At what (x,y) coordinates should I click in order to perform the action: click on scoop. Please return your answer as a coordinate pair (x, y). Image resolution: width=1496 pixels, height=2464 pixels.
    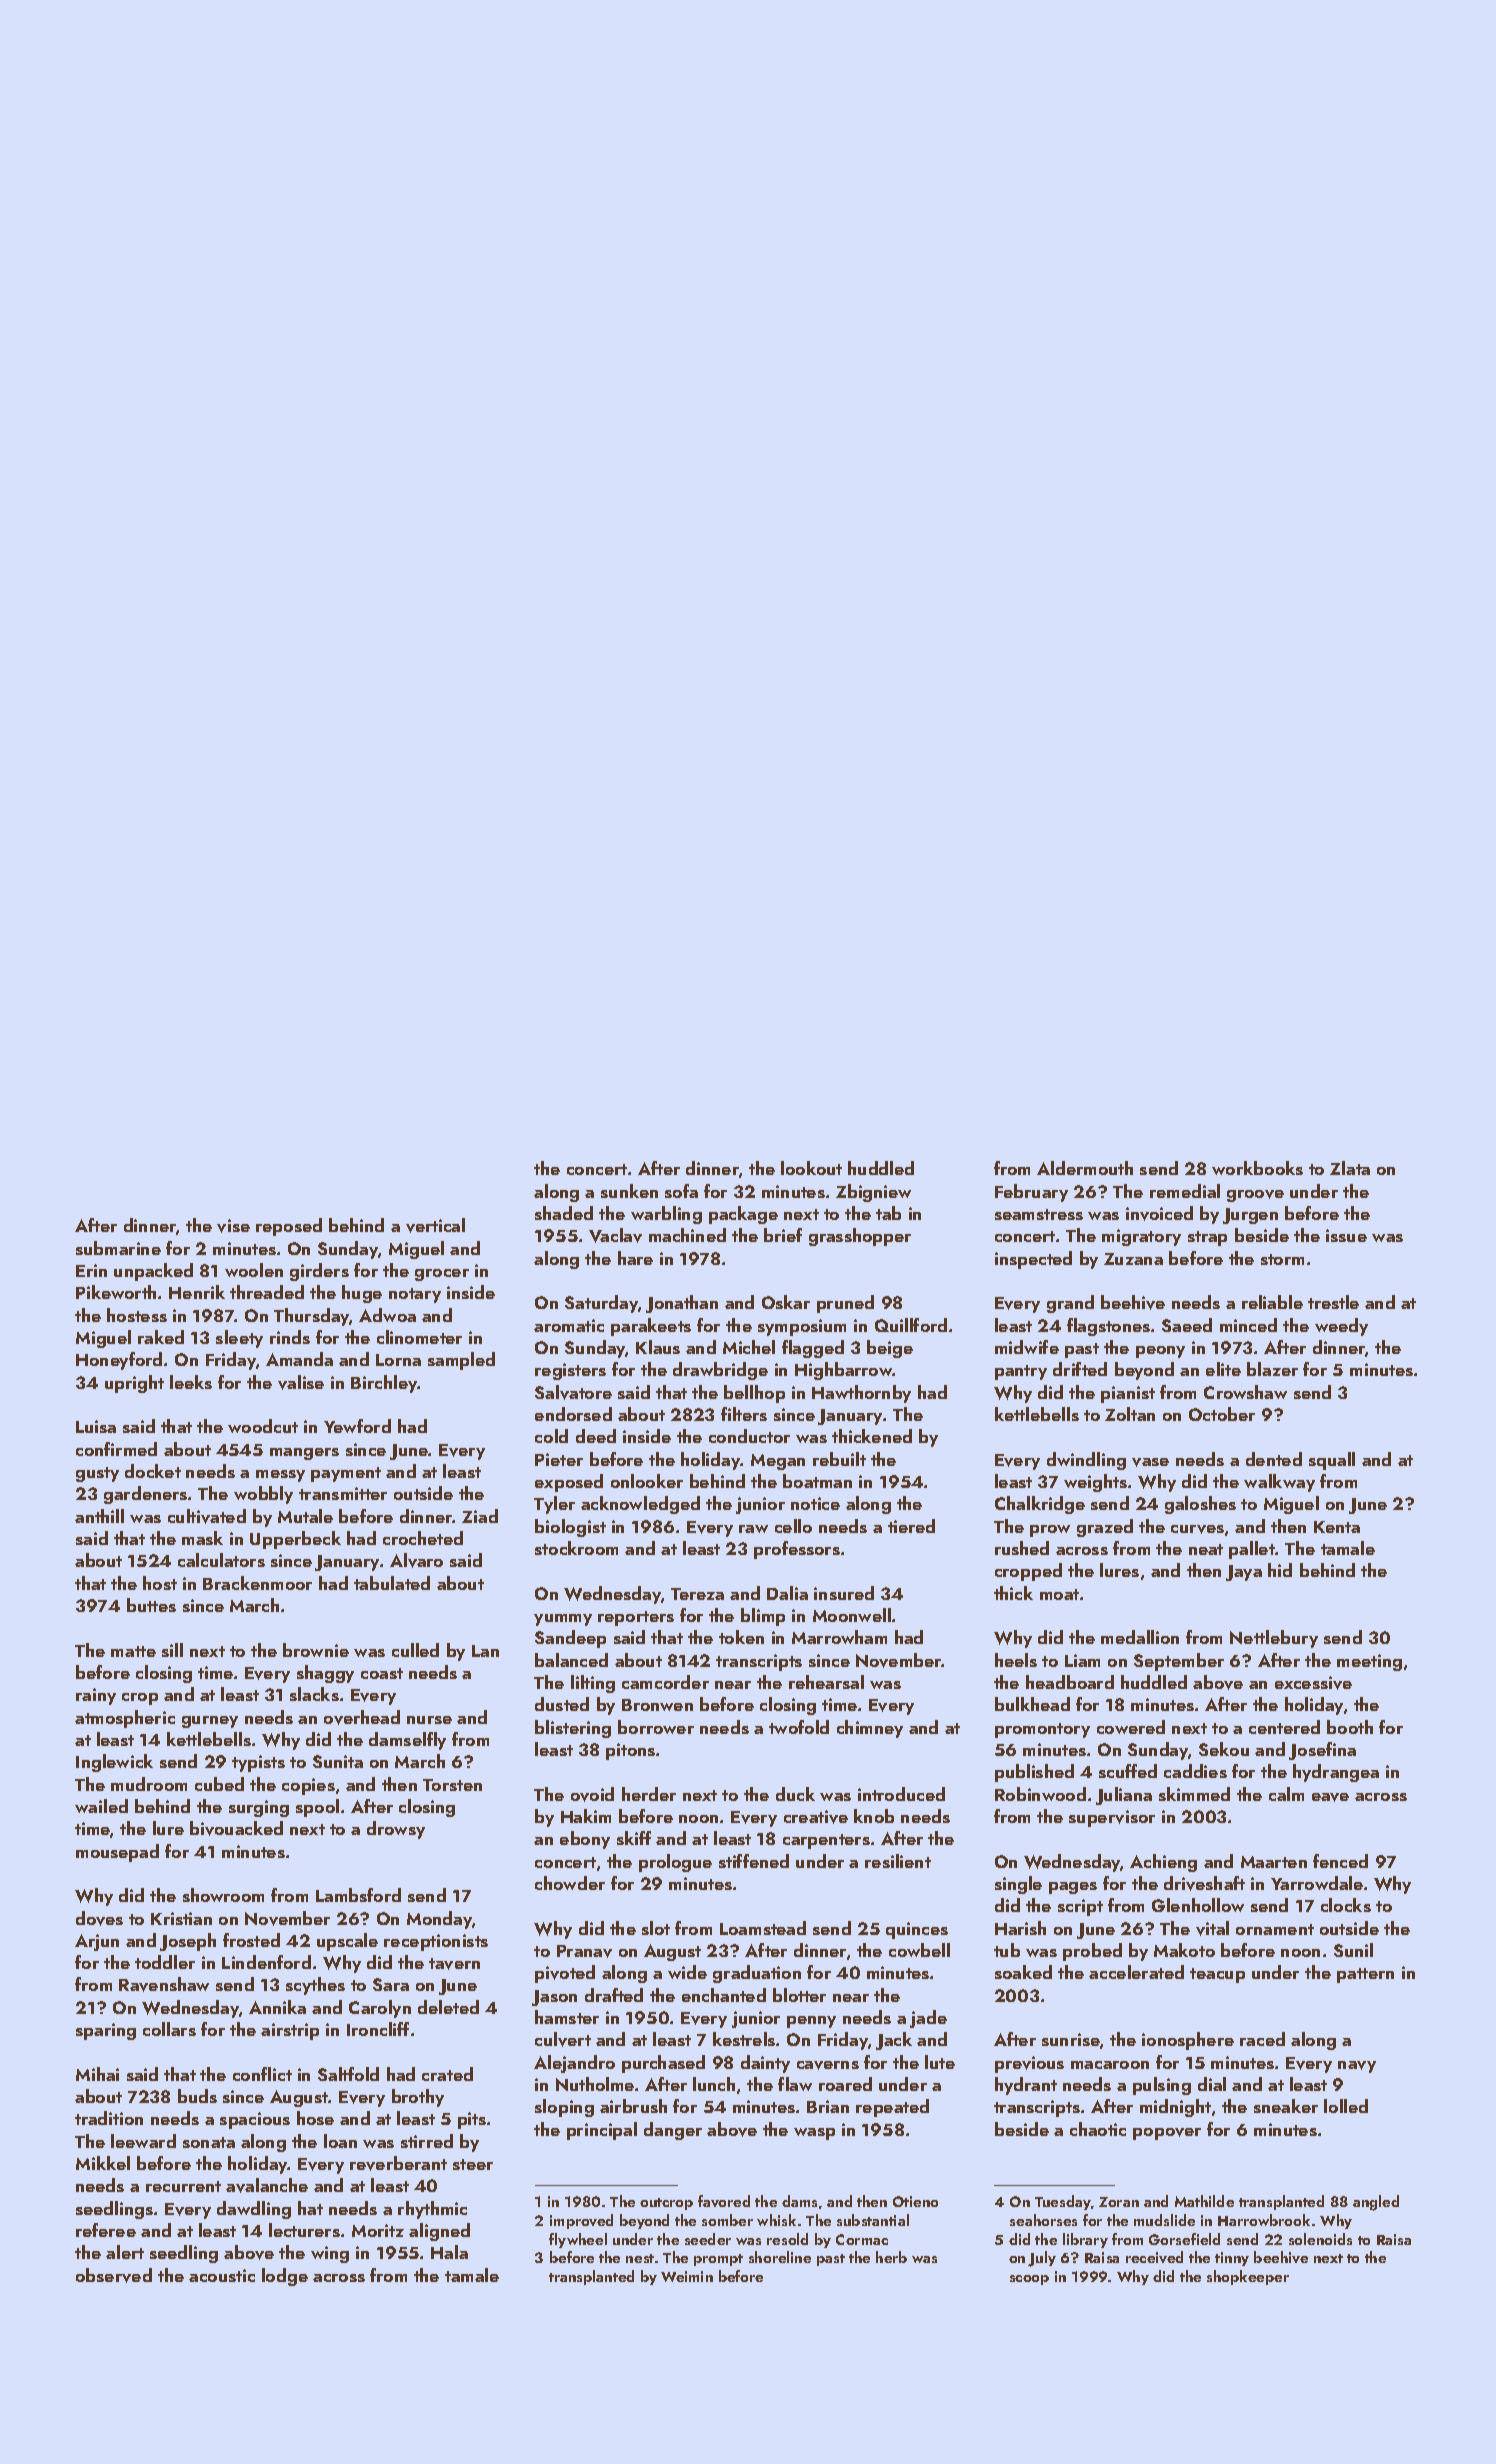
    Looking at the image, I should click on (1029, 2280).
